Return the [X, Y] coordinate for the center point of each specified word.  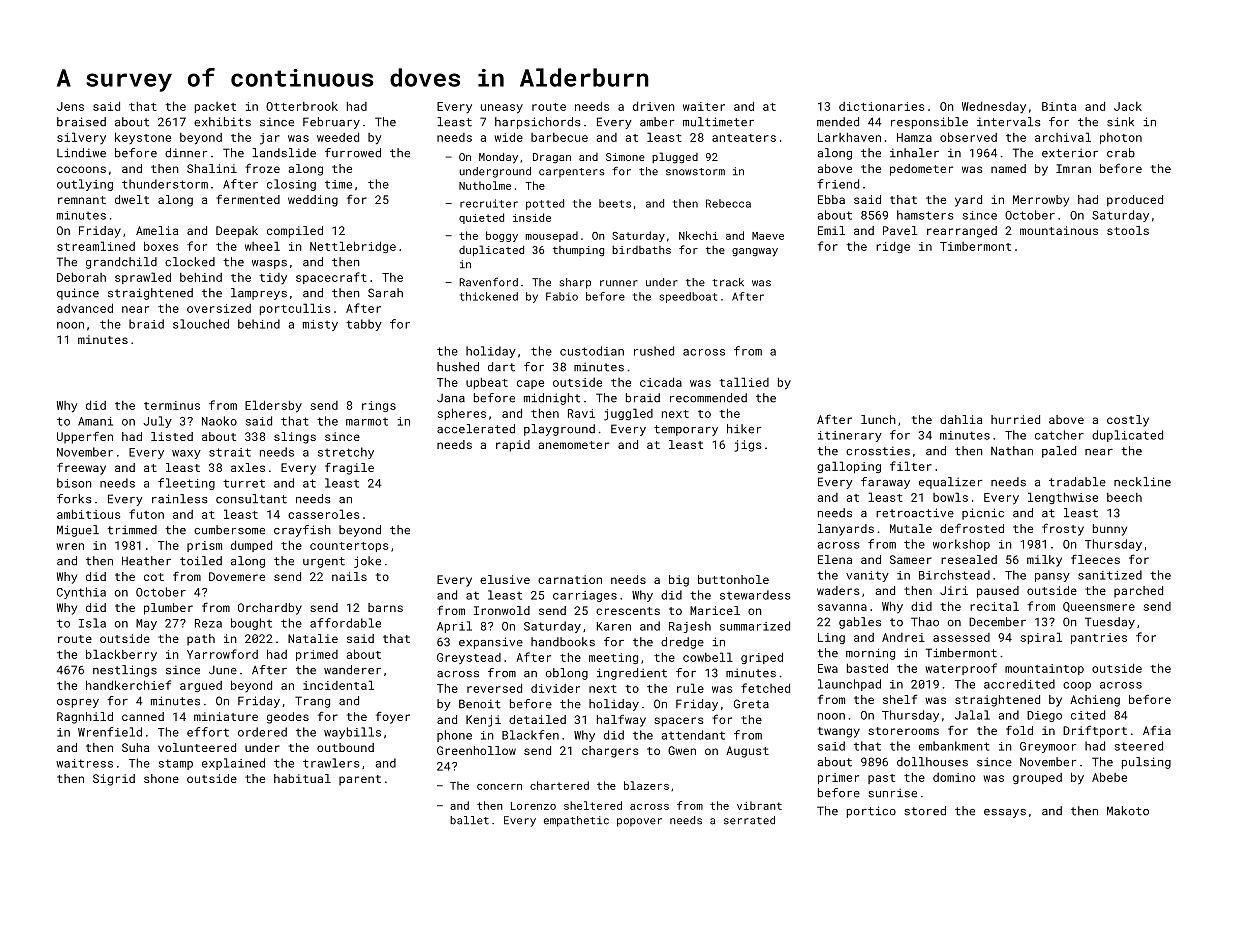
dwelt [132, 199]
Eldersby [273, 406]
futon [146, 514]
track [728, 282]
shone [161, 778]
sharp [575, 283]
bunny [1110, 530]
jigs [748, 446]
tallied [744, 382]
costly [1128, 421]
